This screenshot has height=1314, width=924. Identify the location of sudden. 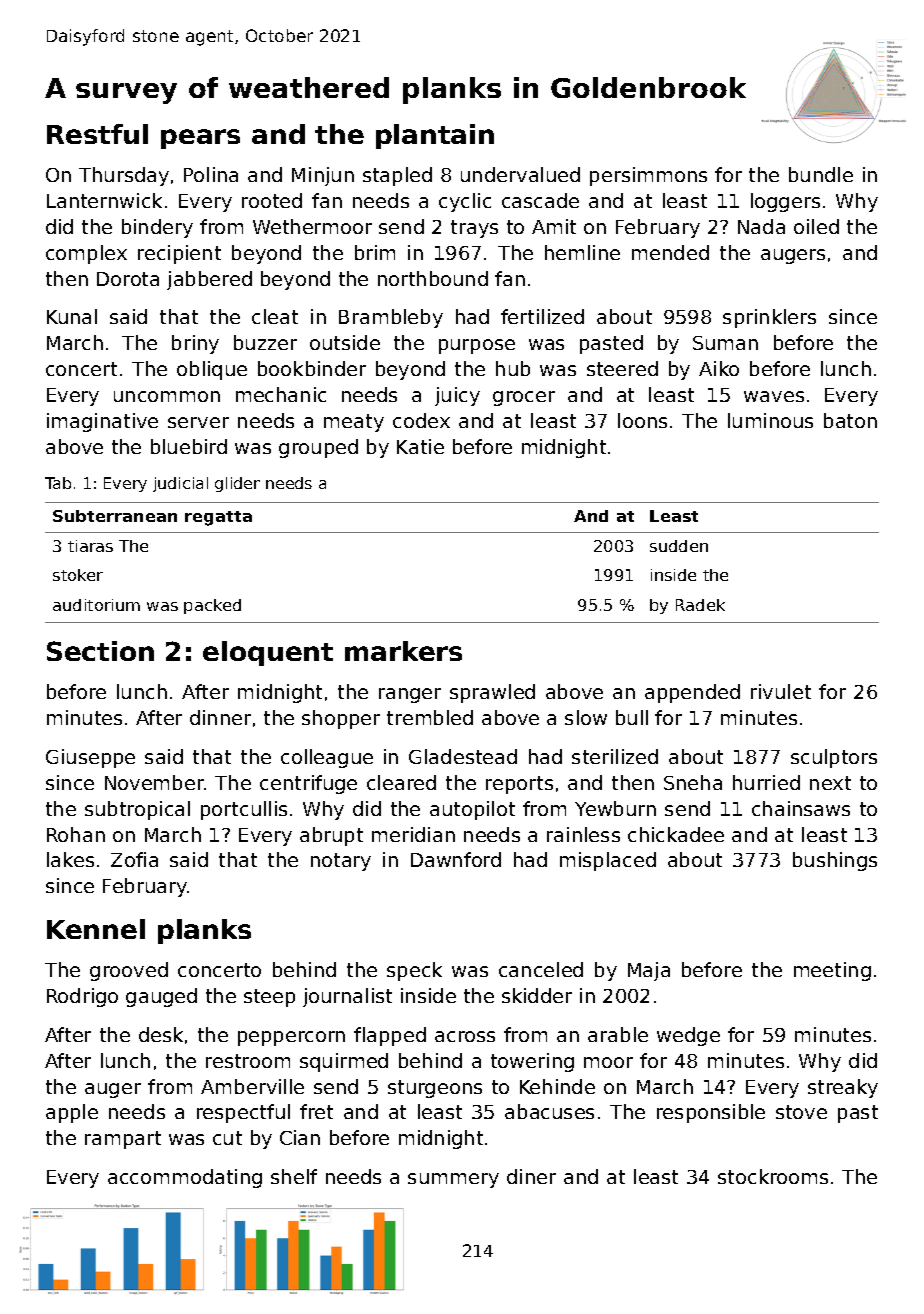
(679, 546).
